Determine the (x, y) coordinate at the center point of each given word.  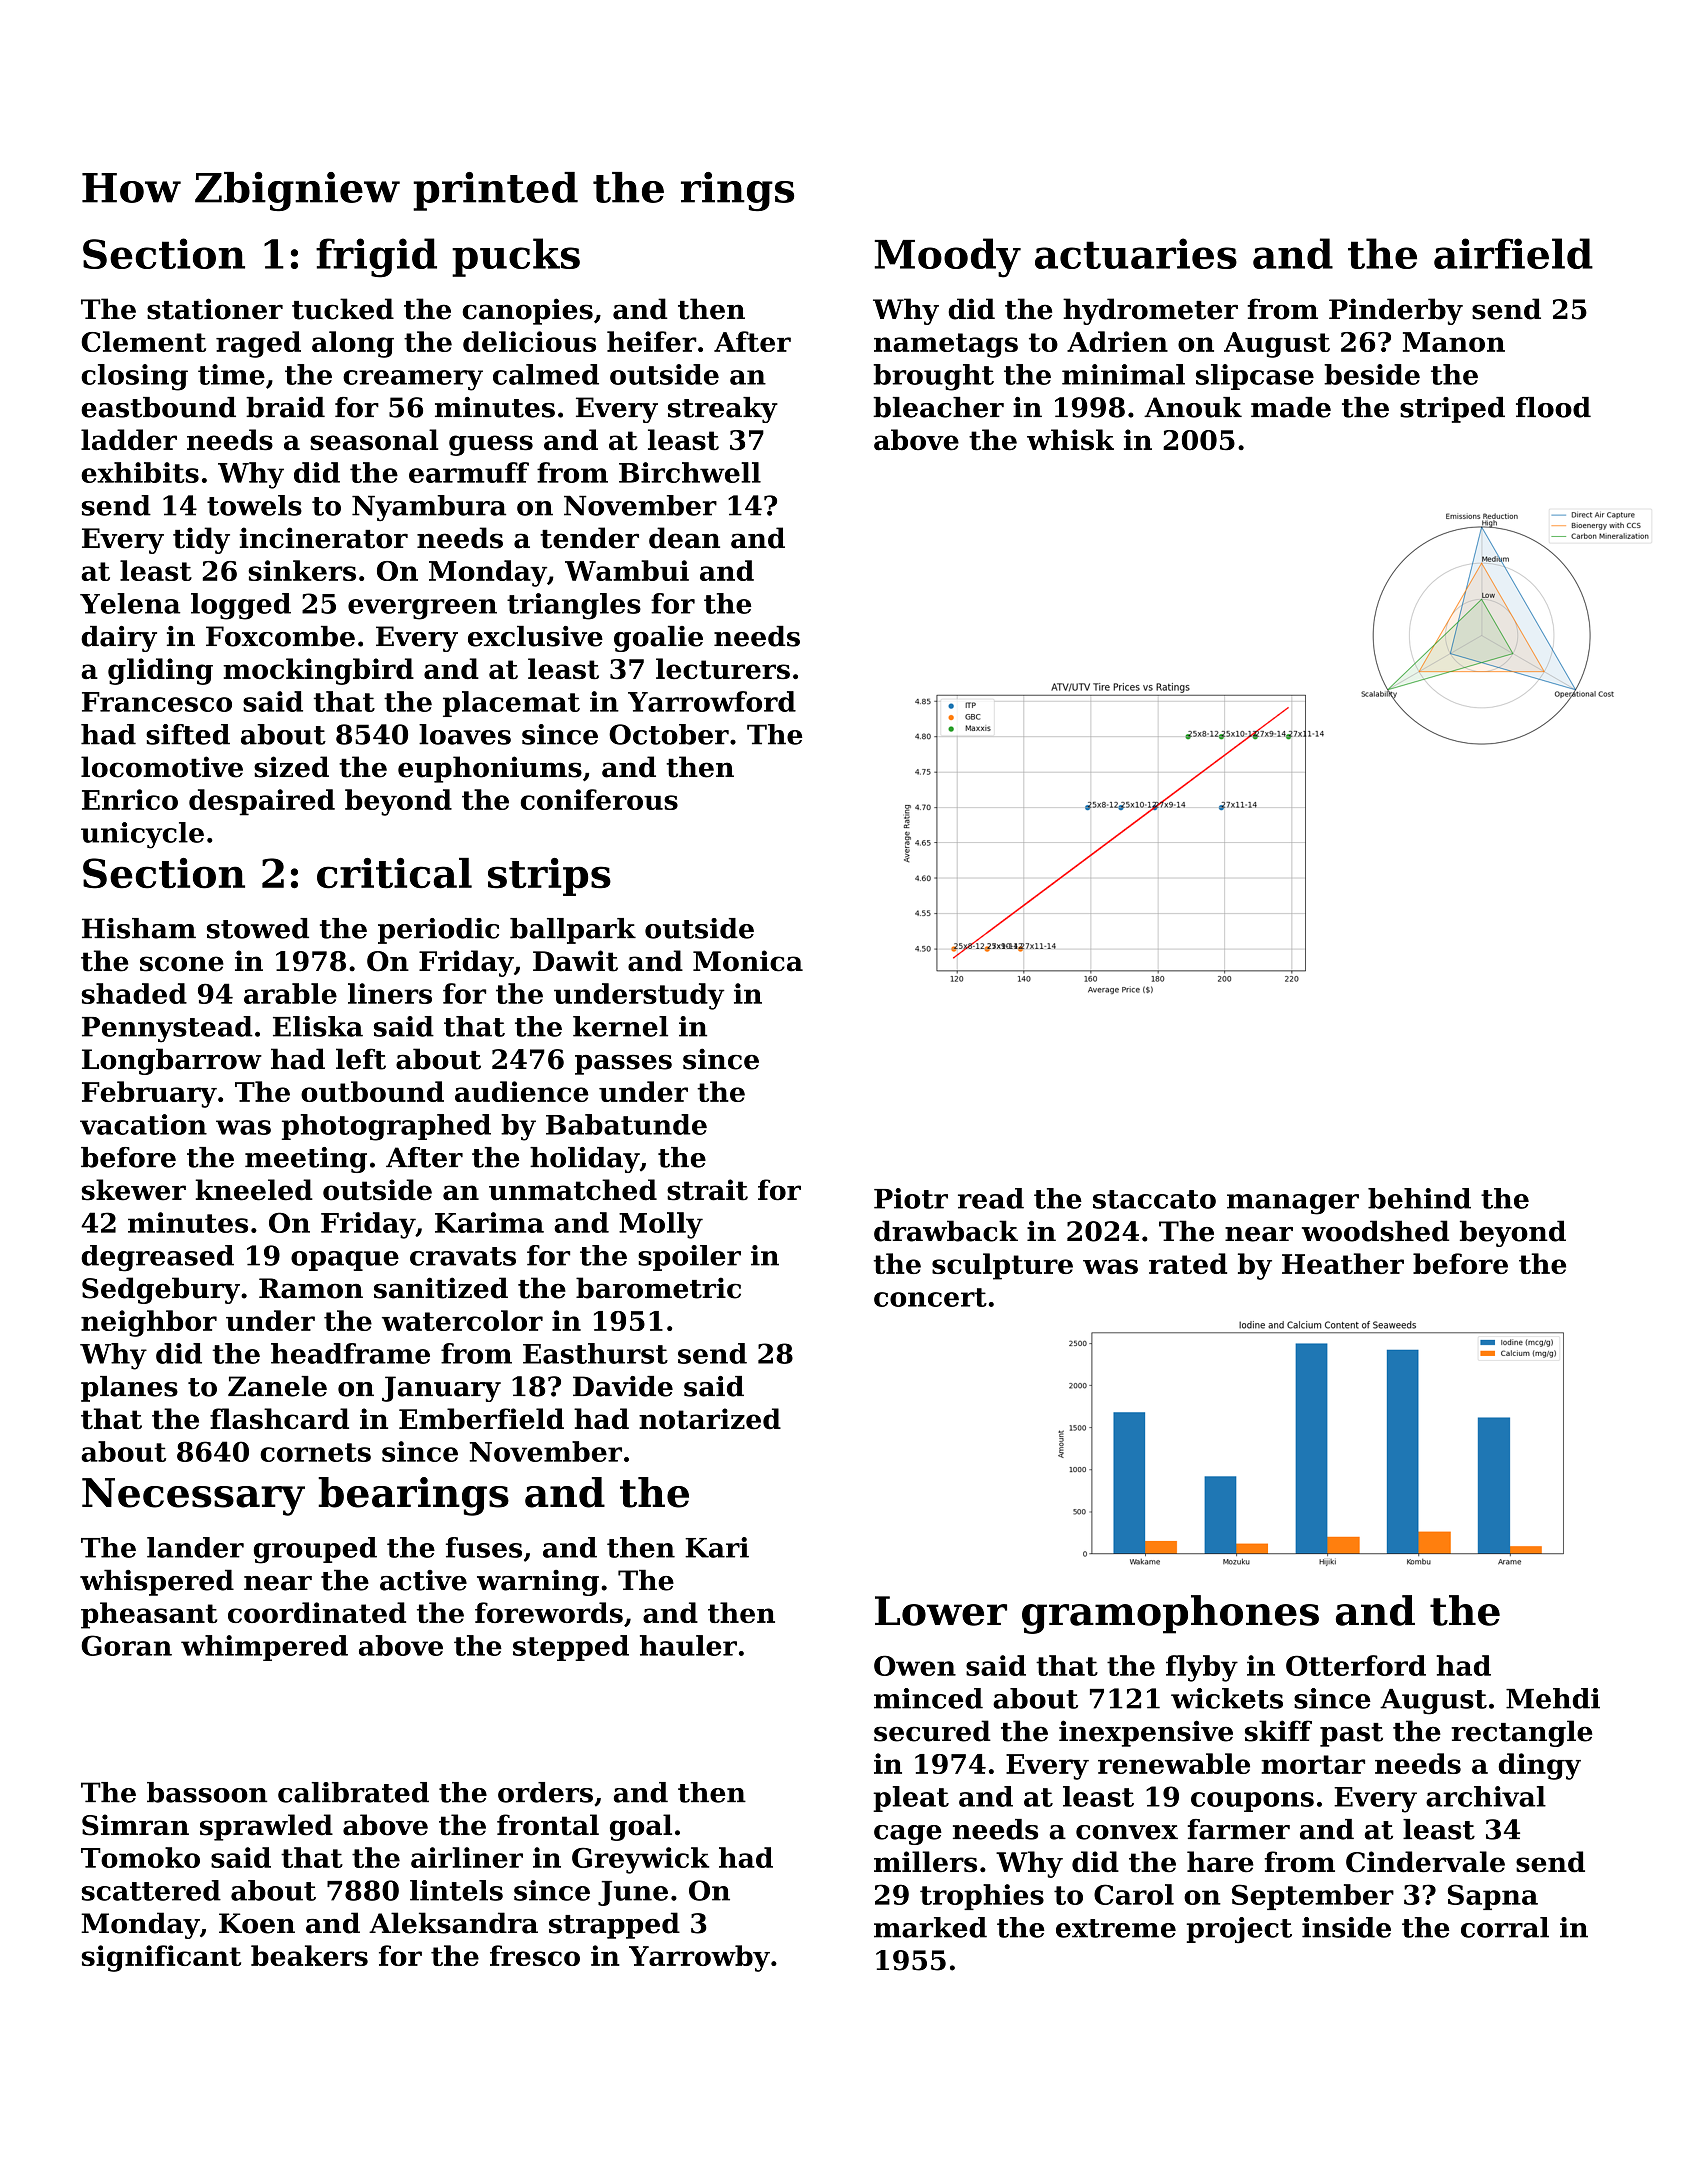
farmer (1239, 1829)
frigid (376, 258)
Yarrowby (699, 1958)
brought (933, 377)
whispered (157, 1582)
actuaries (1136, 253)
